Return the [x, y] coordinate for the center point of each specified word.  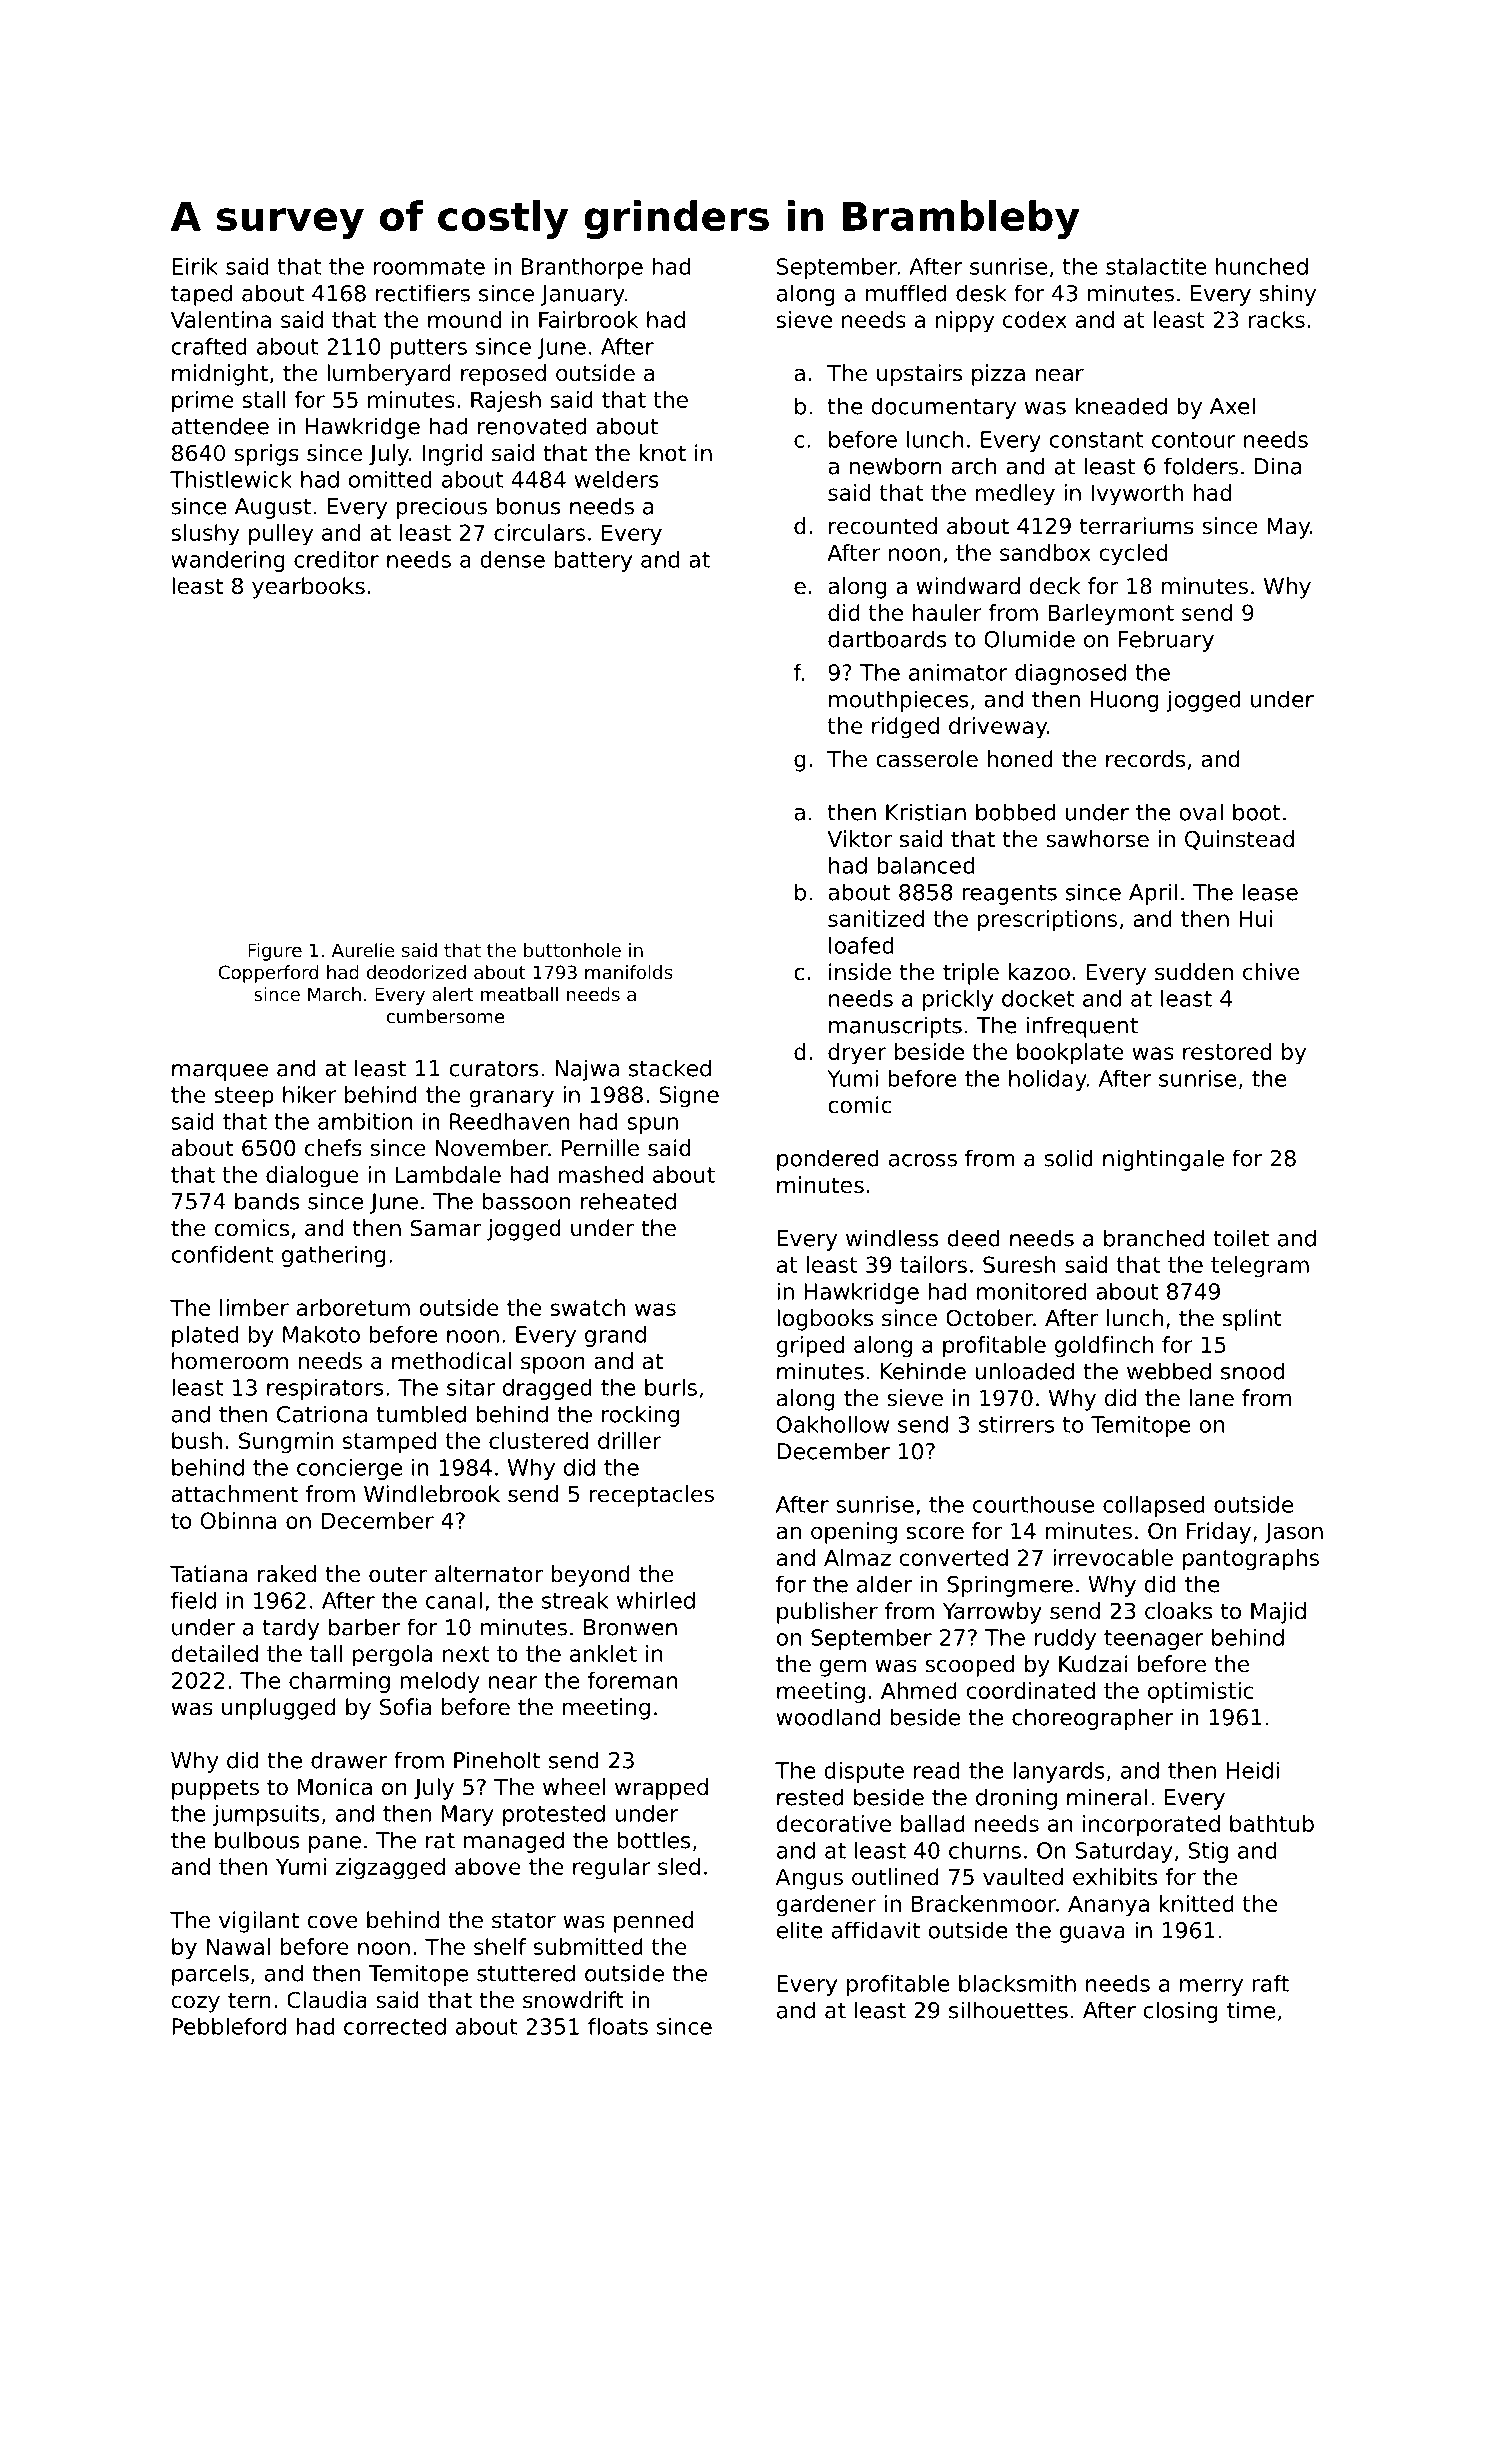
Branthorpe [582, 268]
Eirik [195, 266]
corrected [395, 2026]
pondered [828, 1160]
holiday [1048, 1080]
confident [222, 1254]
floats [618, 2026]
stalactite [1156, 266]
